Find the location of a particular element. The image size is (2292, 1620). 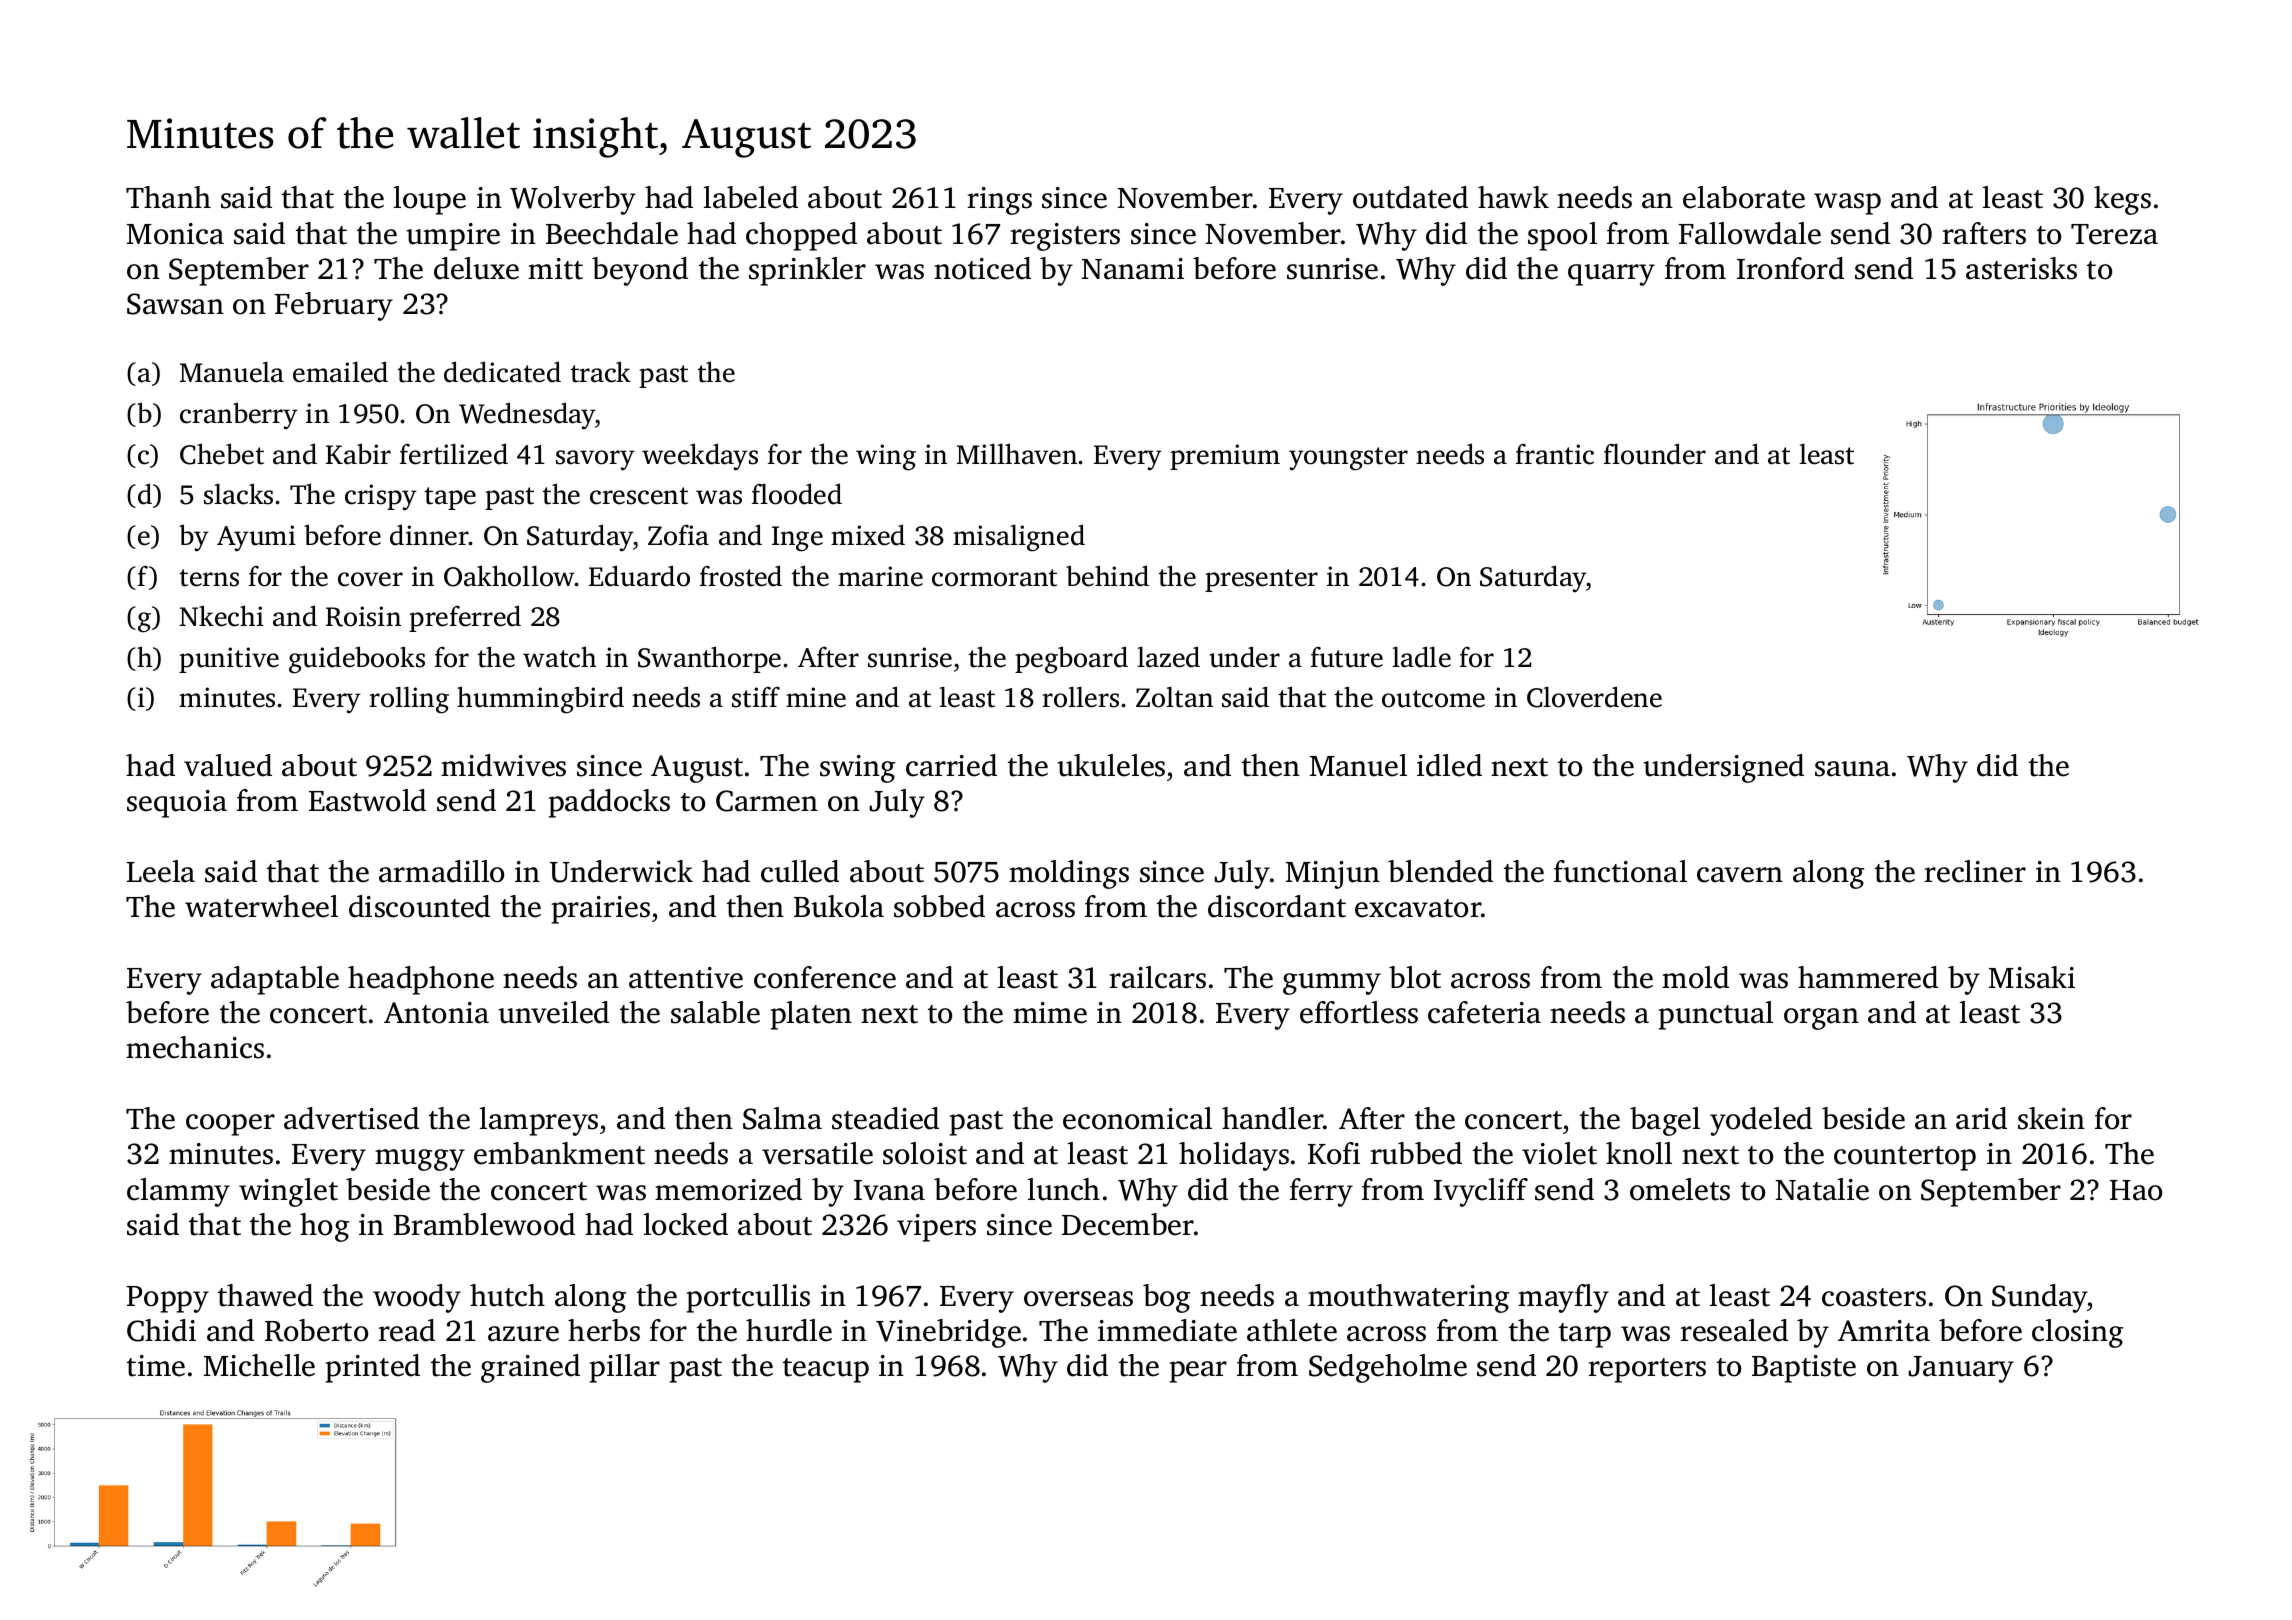

hawk is located at coordinates (1513, 197).
